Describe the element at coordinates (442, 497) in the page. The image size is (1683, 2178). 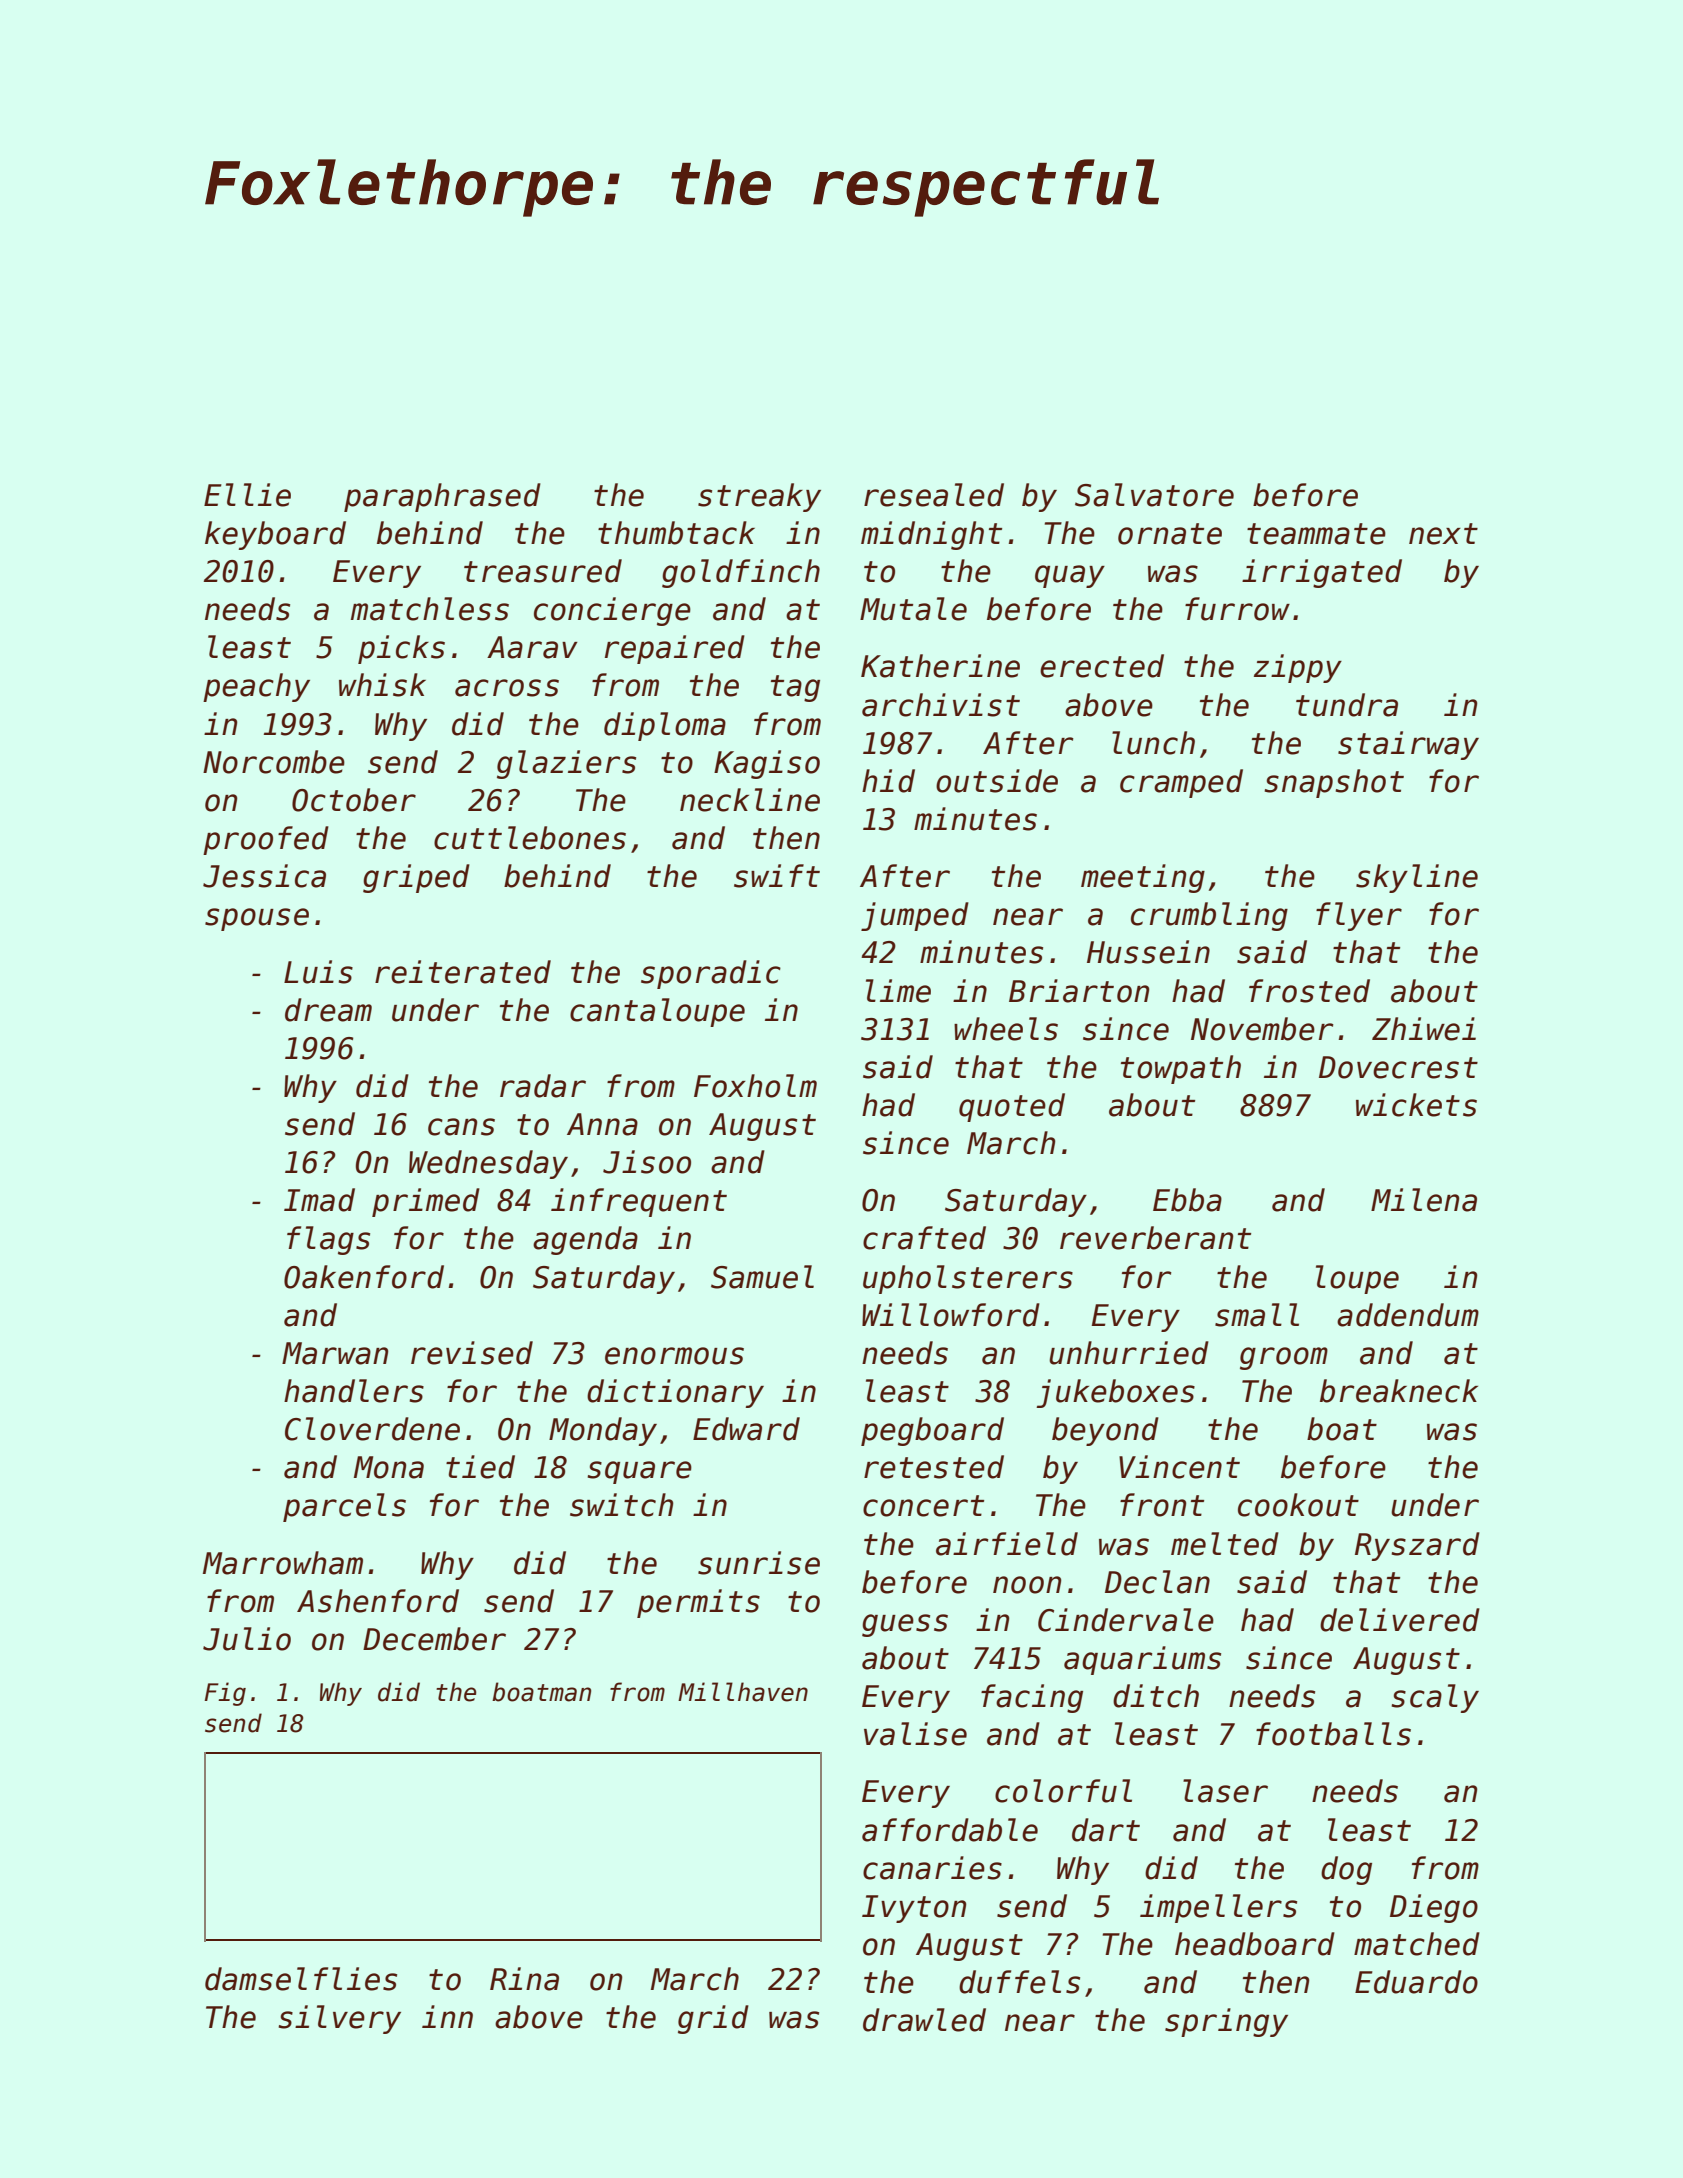
I see `paraphrased` at that location.
